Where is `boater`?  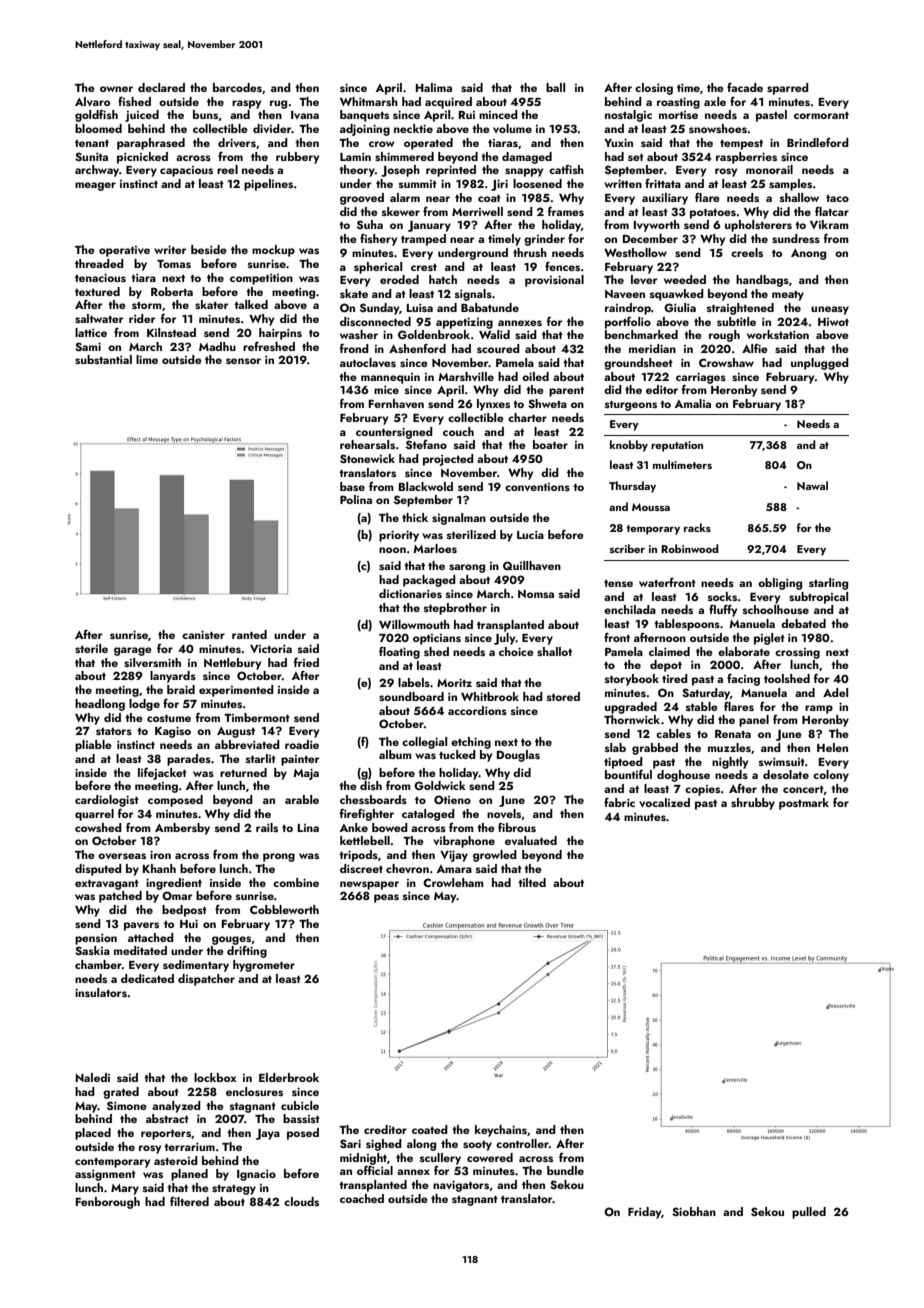
boater is located at coordinates (550, 444).
